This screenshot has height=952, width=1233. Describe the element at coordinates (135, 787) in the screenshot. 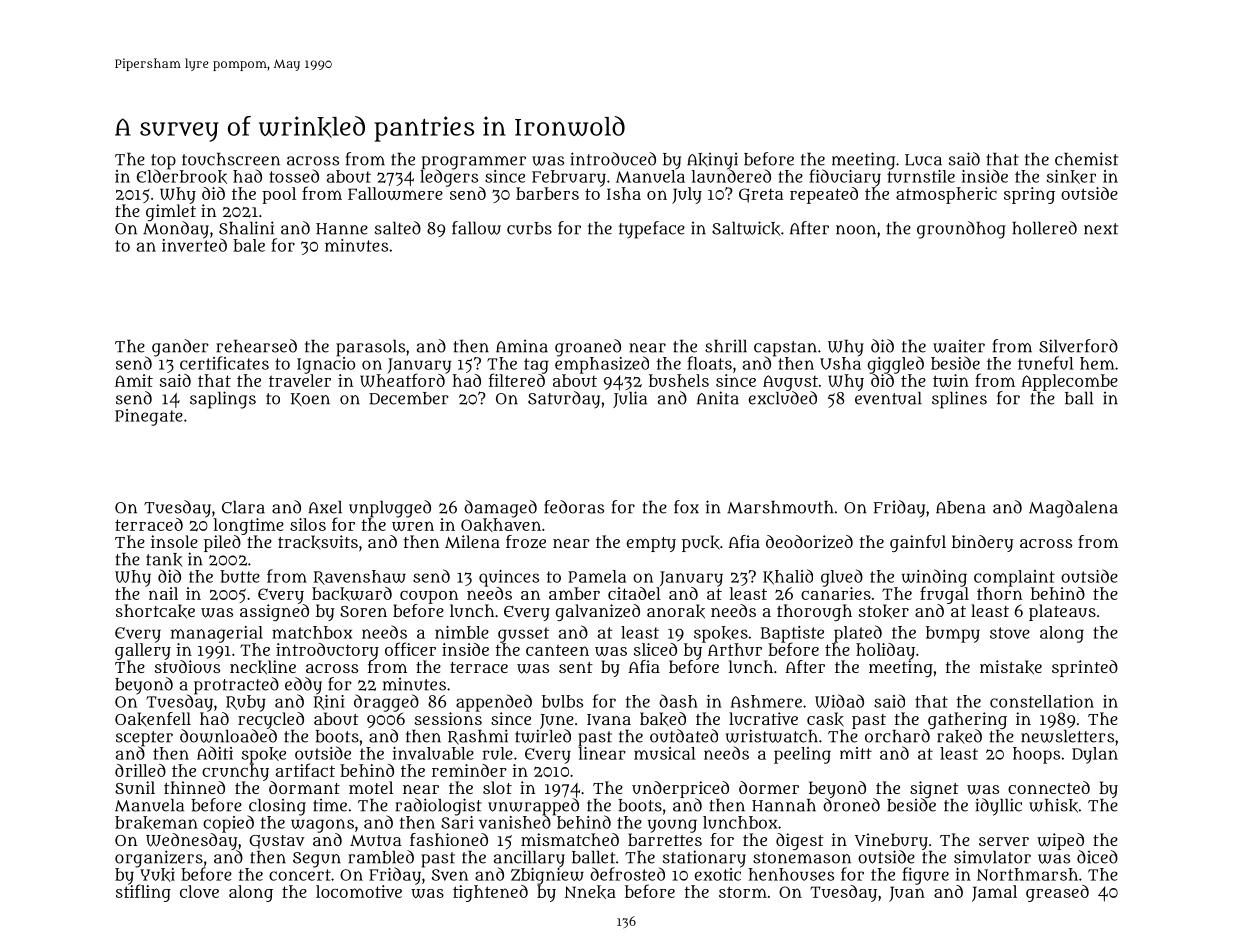

I see `Sunil` at that location.
